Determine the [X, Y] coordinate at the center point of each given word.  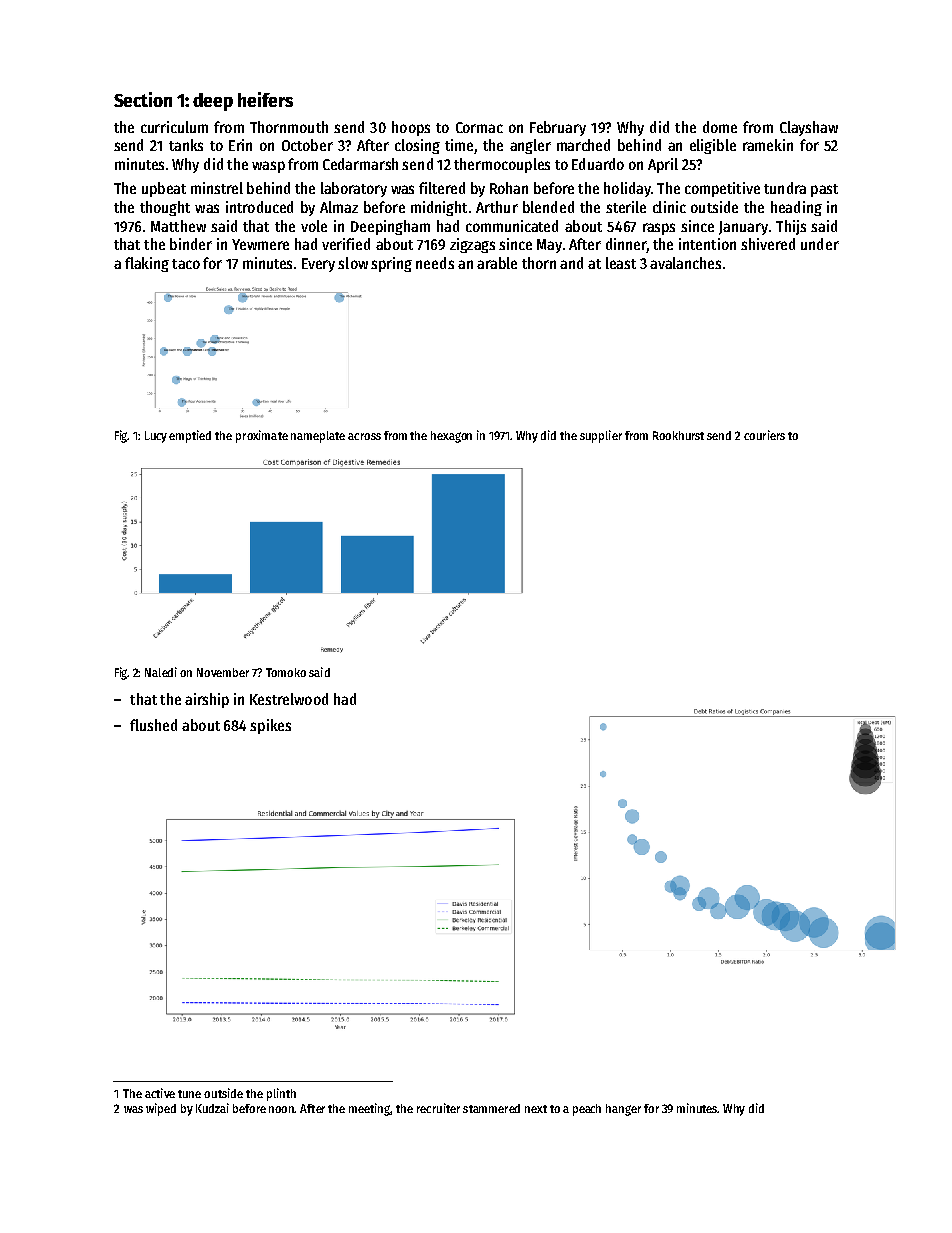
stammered [491, 1108]
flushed [153, 725]
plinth [281, 1094]
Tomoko [286, 672]
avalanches [685, 263]
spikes [270, 726]
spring [391, 264]
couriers [764, 435]
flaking [147, 264]
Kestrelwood [289, 699]
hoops [411, 128]
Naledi [161, 672]
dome [720, 127]
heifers [265, 99]
